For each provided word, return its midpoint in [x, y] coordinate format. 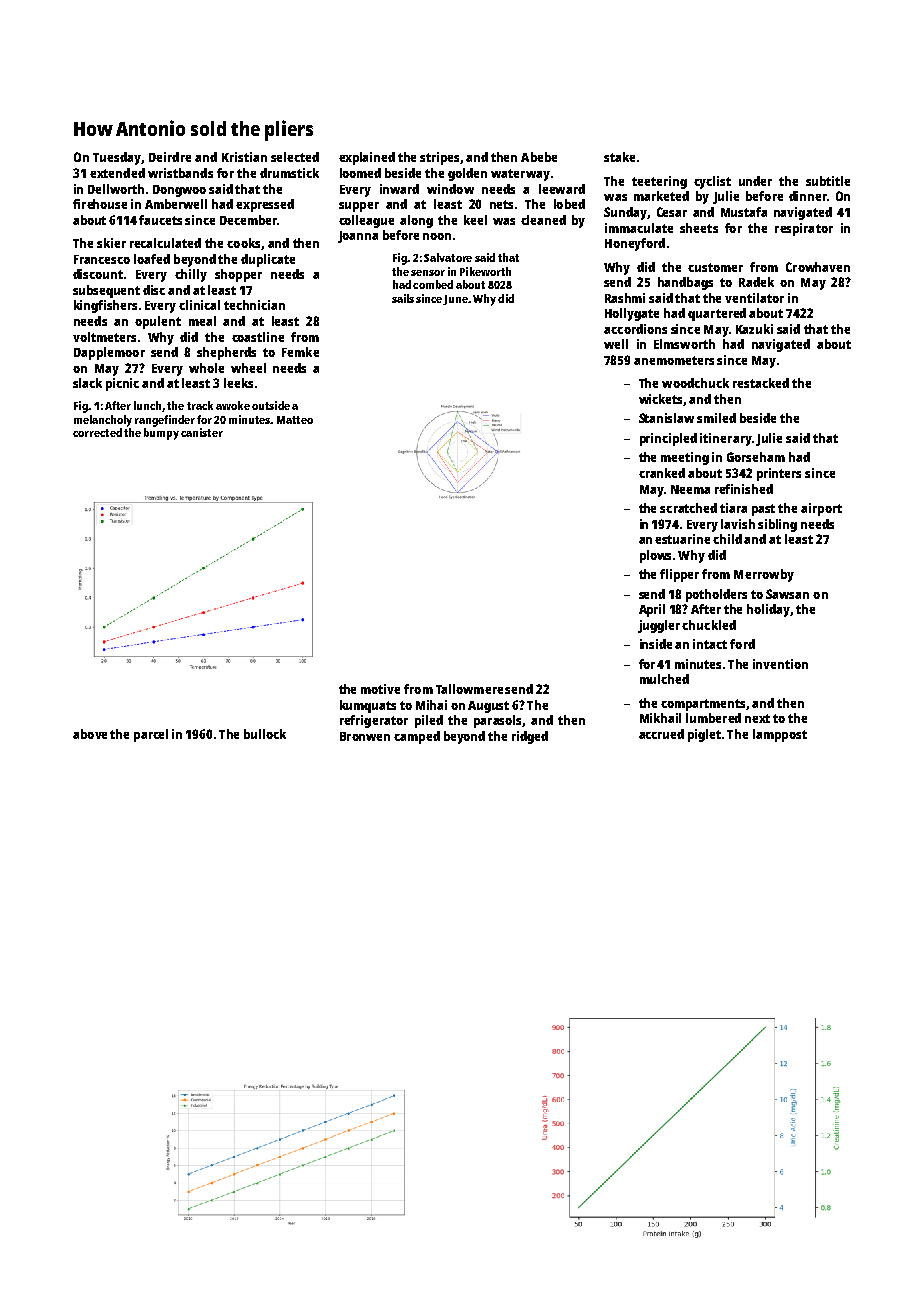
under [755, 181]
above [90, 734]
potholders [716, 595]
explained [367, 158]
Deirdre [170, 157]
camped [417, 737]
